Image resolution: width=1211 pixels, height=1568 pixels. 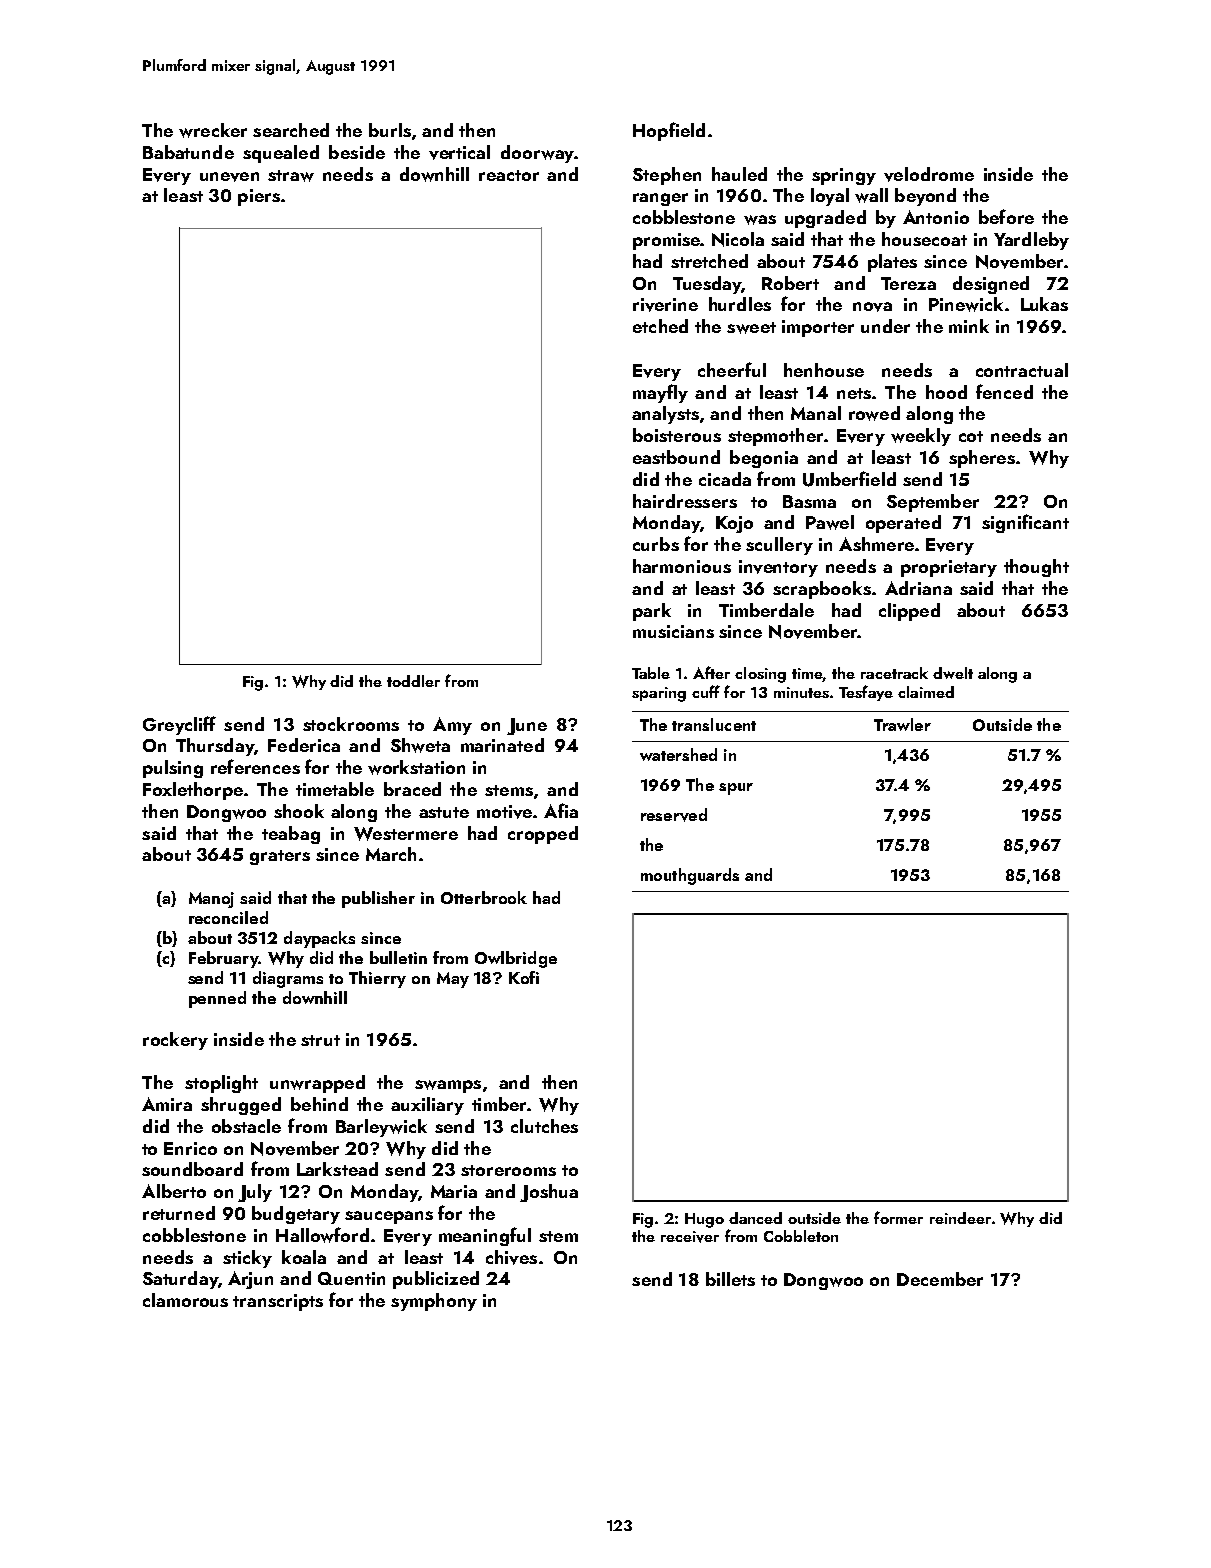 I want to click on hairdressers, so click(x=685, y=501).
